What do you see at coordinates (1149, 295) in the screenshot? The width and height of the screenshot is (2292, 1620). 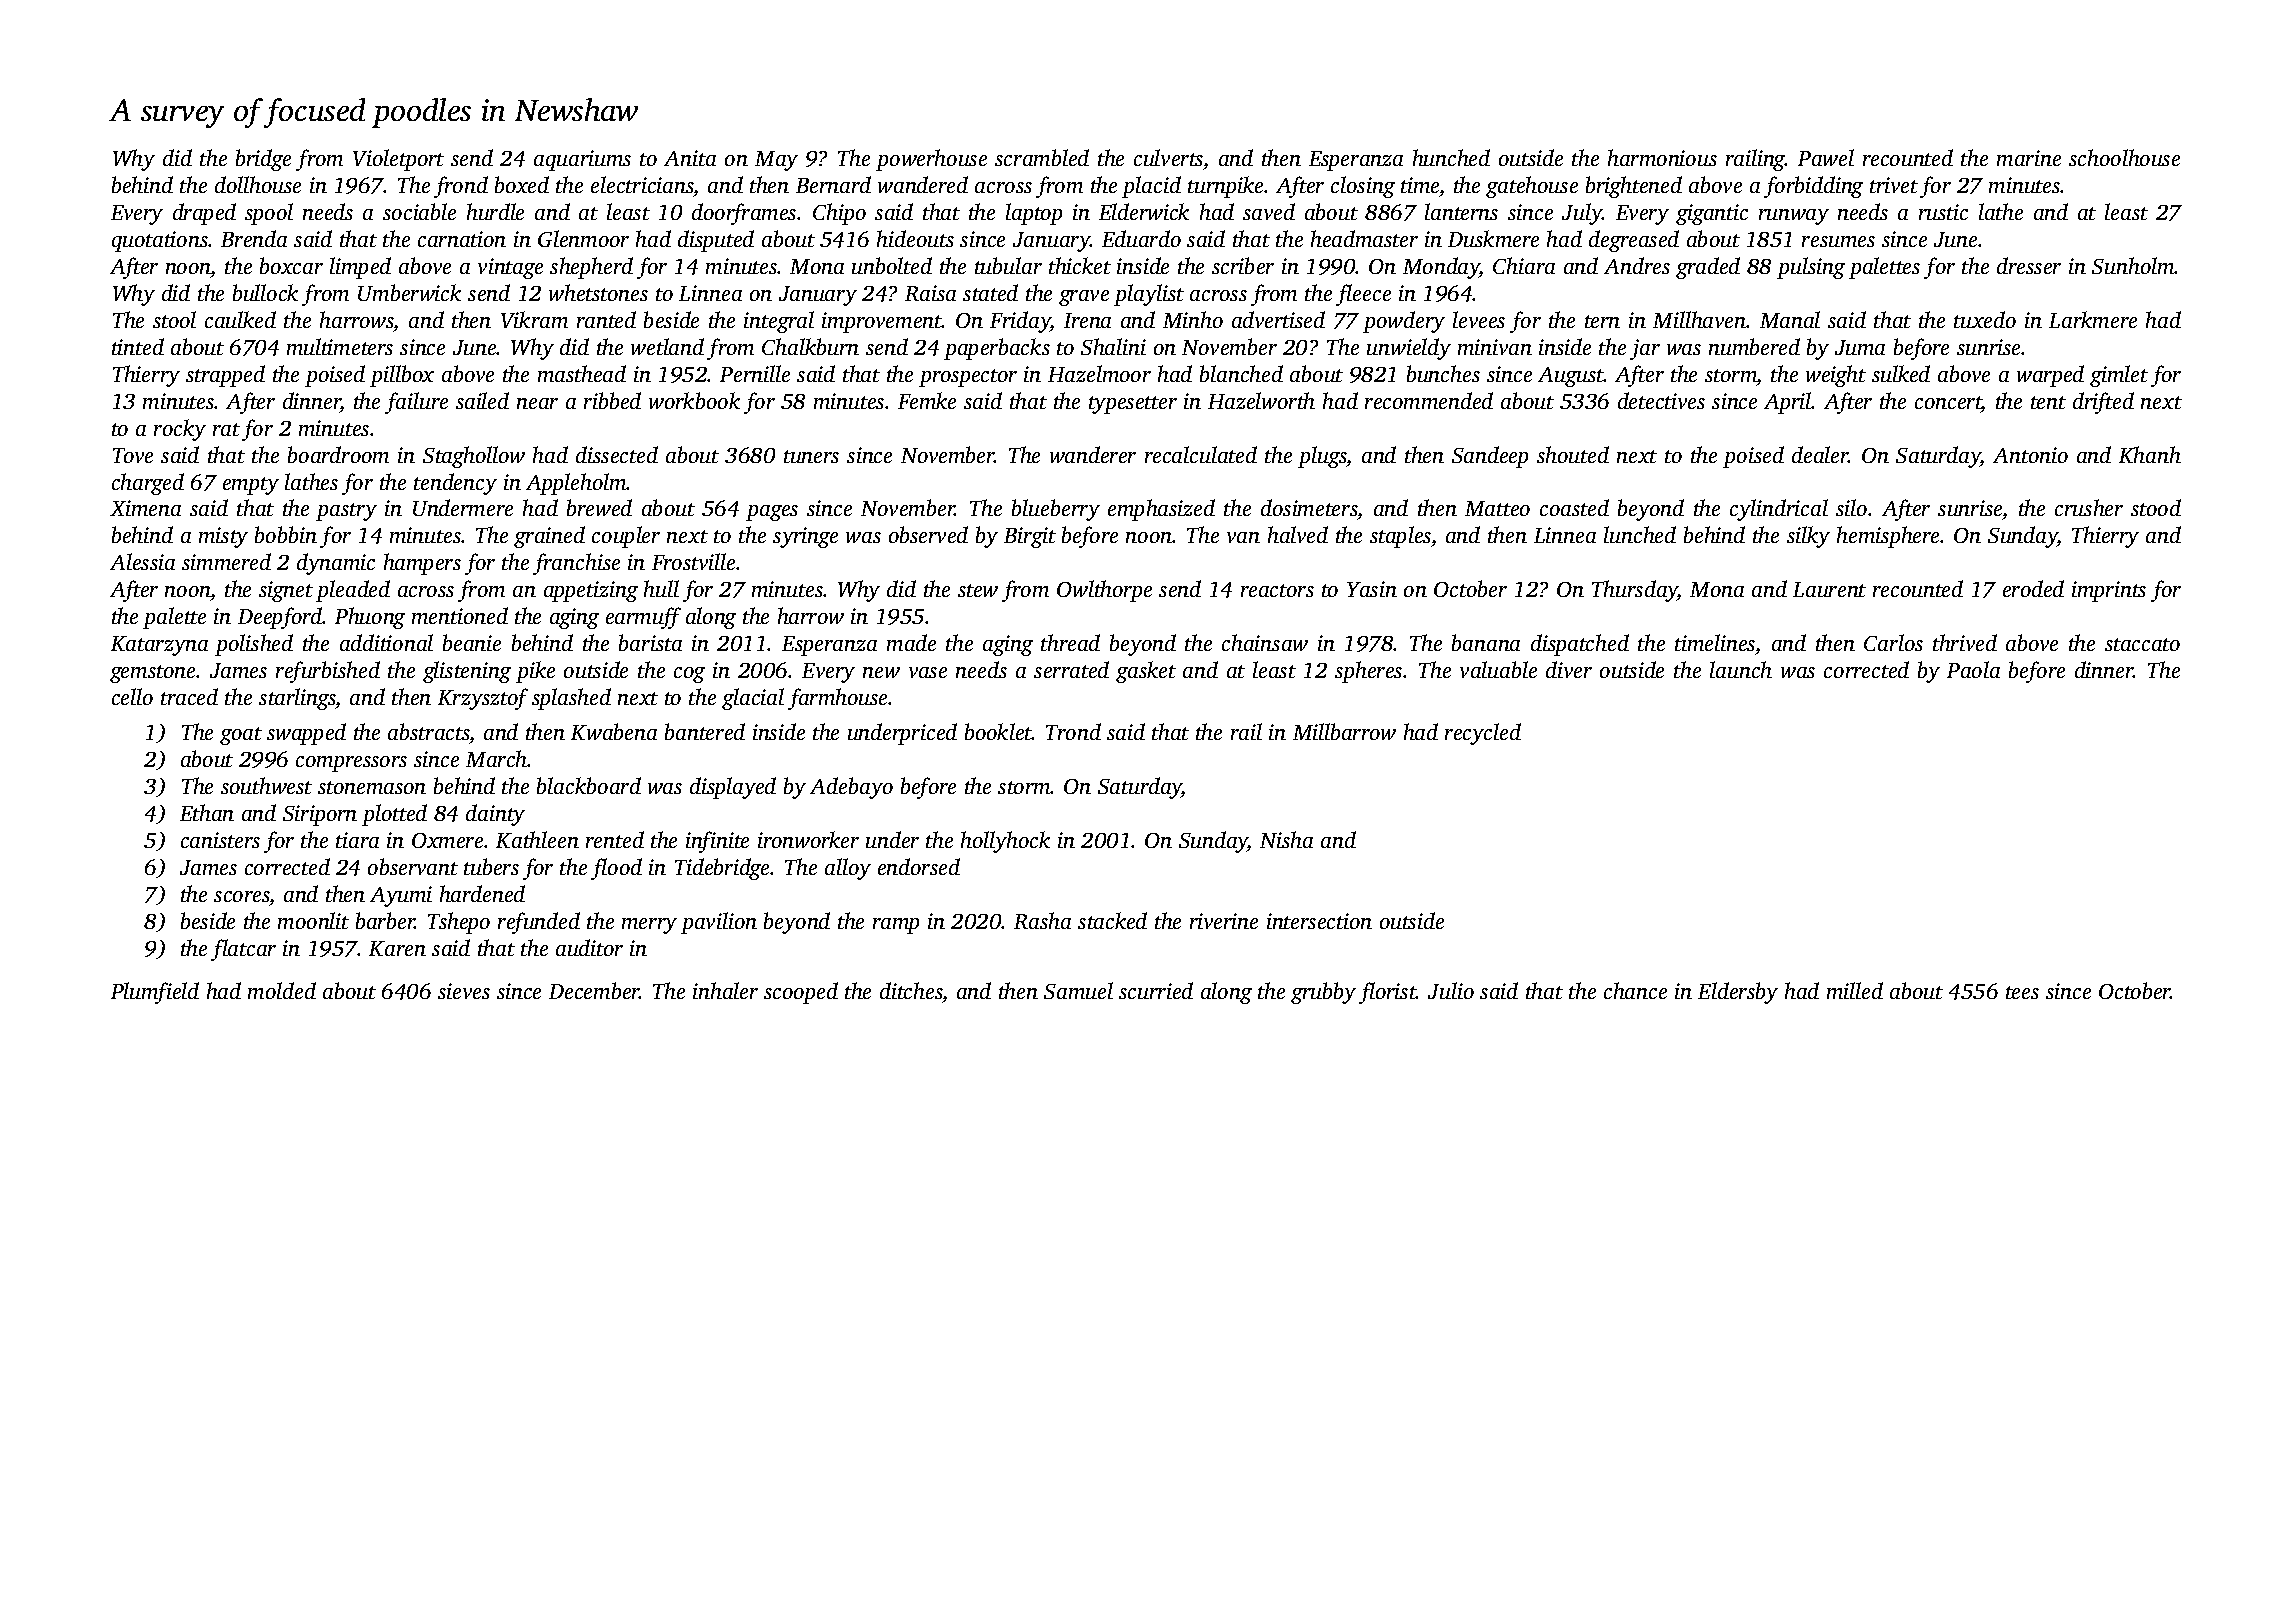 I see `playlist` at bounding box center [1149, 295].
